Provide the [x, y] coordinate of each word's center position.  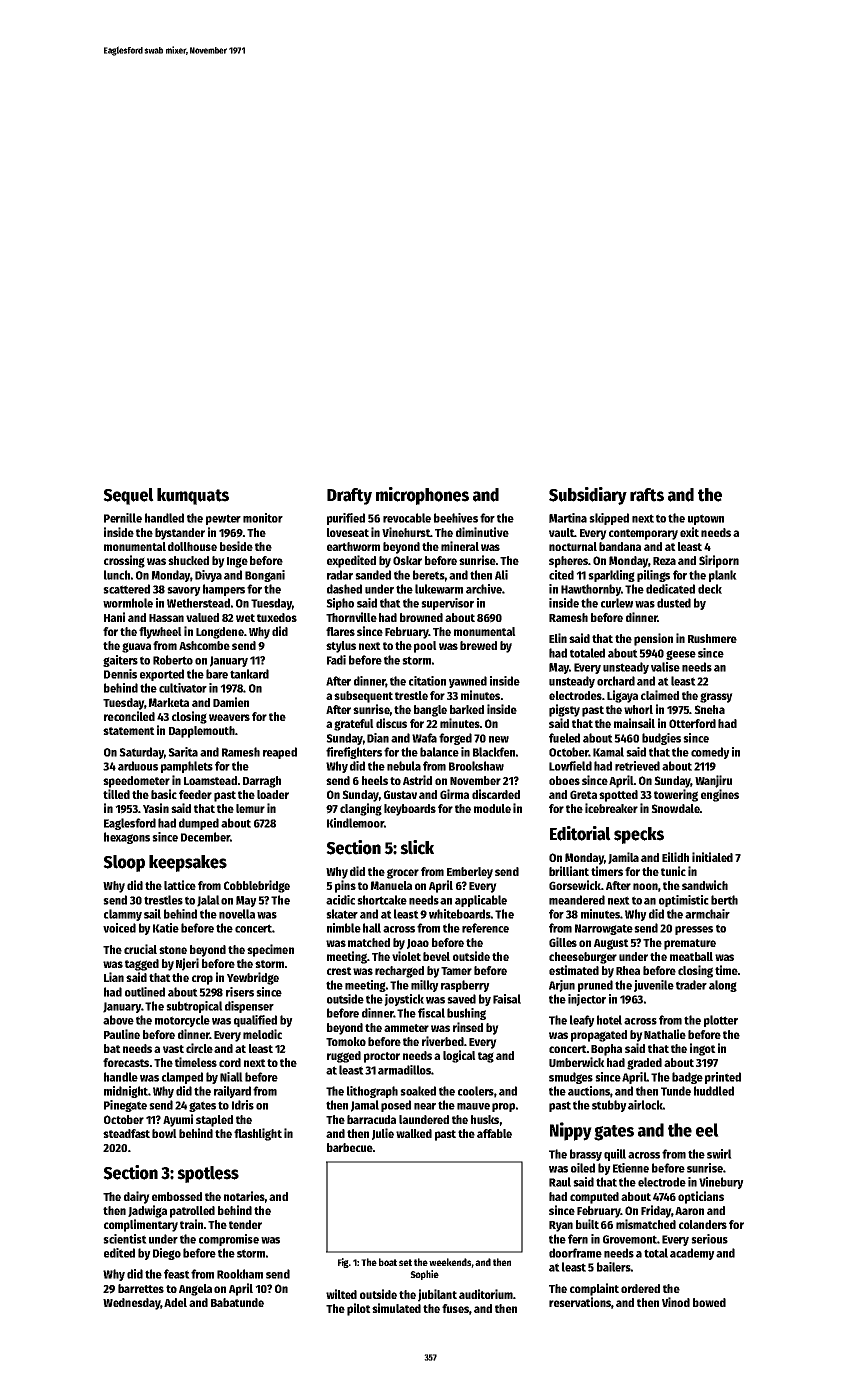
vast [173, 1049]
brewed [478, 645]
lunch [117, 575]
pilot [359, 1309]
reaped [280, 753]
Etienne [631, 1168]
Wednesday [131, 1304]
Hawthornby [591, 590]
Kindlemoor [355, 823]
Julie [383, 1134]
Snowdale [675, 808]
